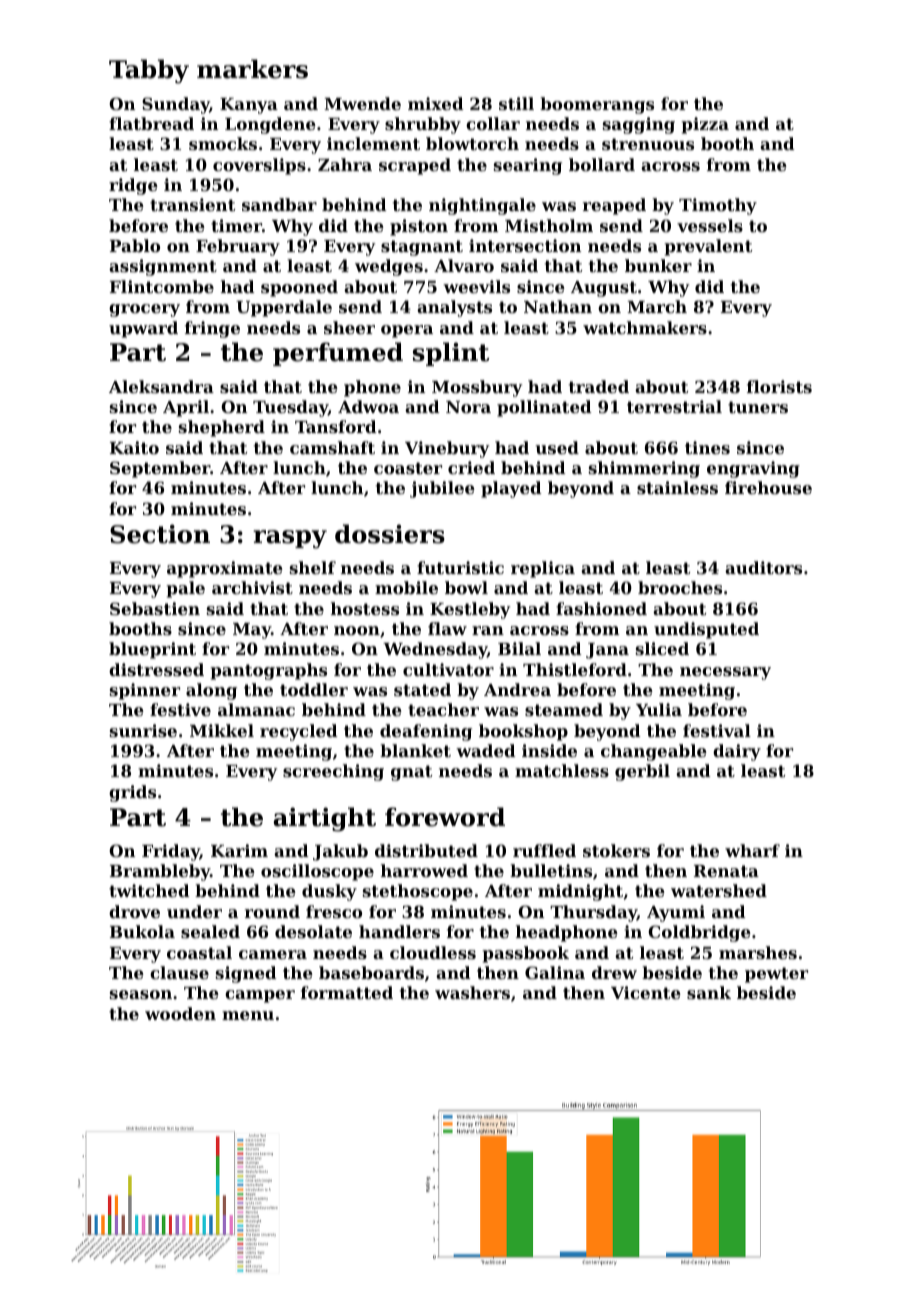 This image has width=924, height=1314. I want to click on Karim, so click(239, 850).
